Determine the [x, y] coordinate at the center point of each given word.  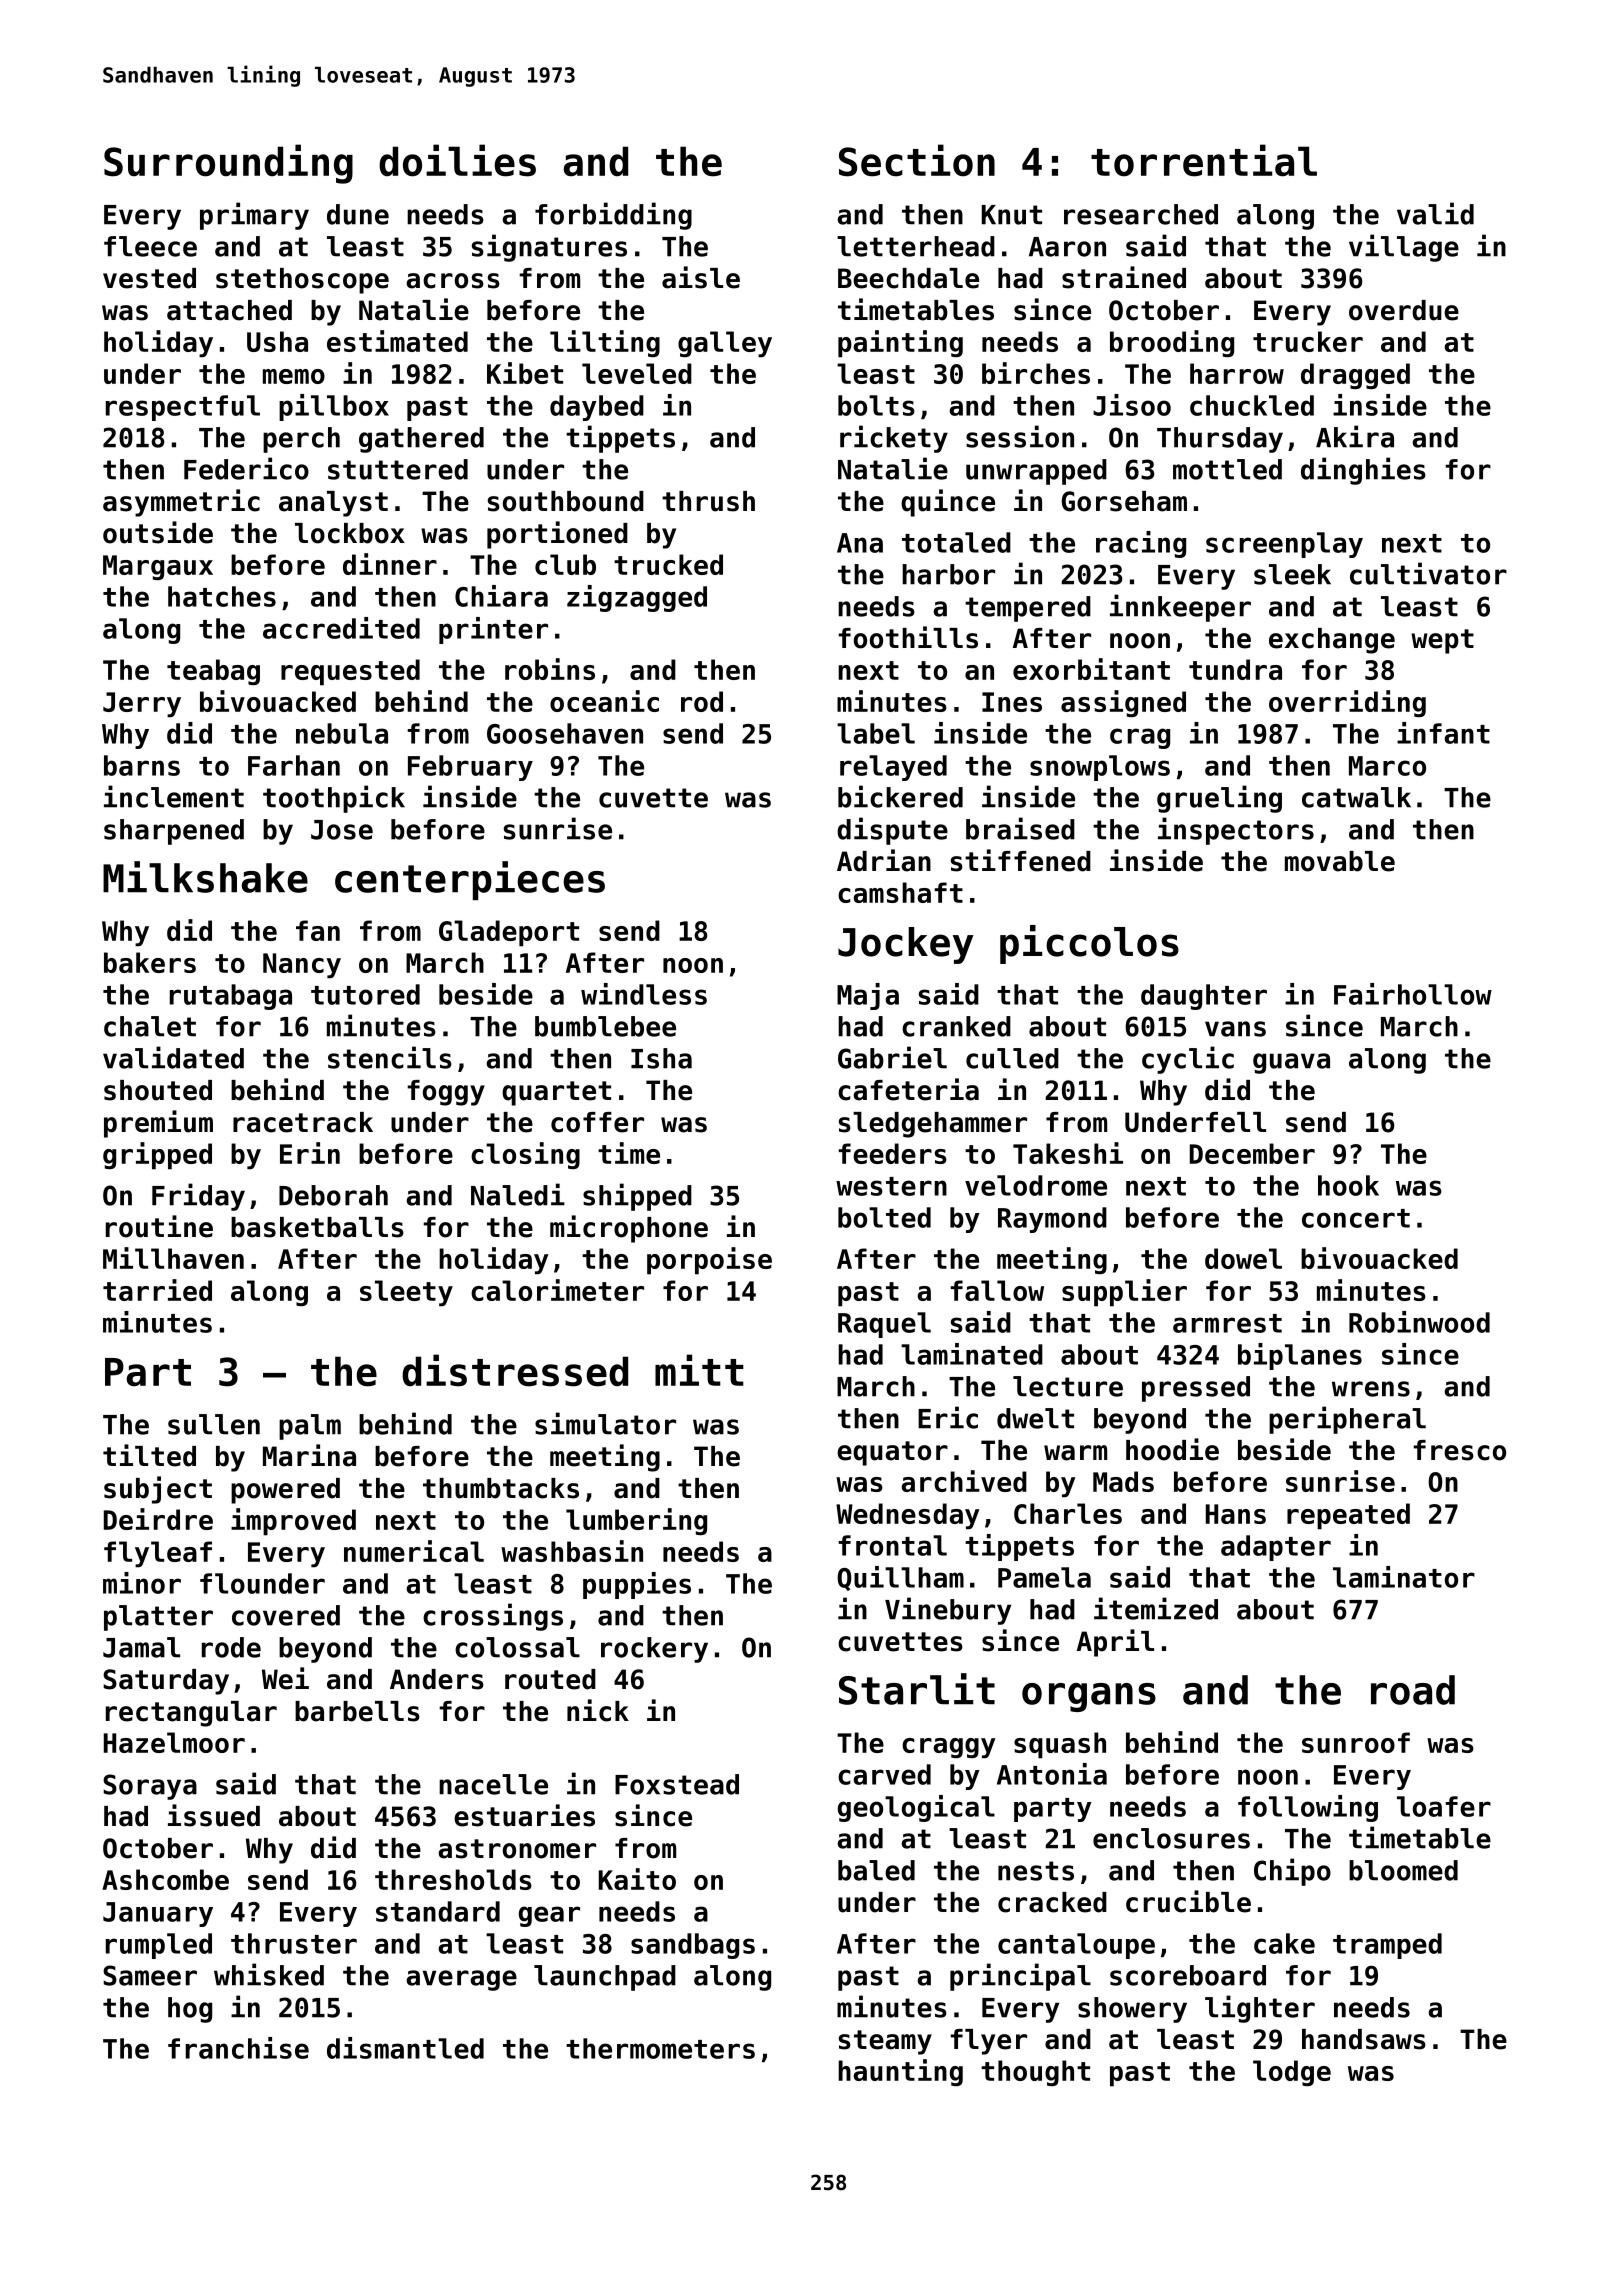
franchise [238, 2048]
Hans [1236, 1514]
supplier [1124, 1293]
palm [310, 1427]
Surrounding [228, 164]
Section [917, 160]
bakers [150, 962]
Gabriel [892, 1057]
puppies [637, 1585]
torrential [1204, 160]
